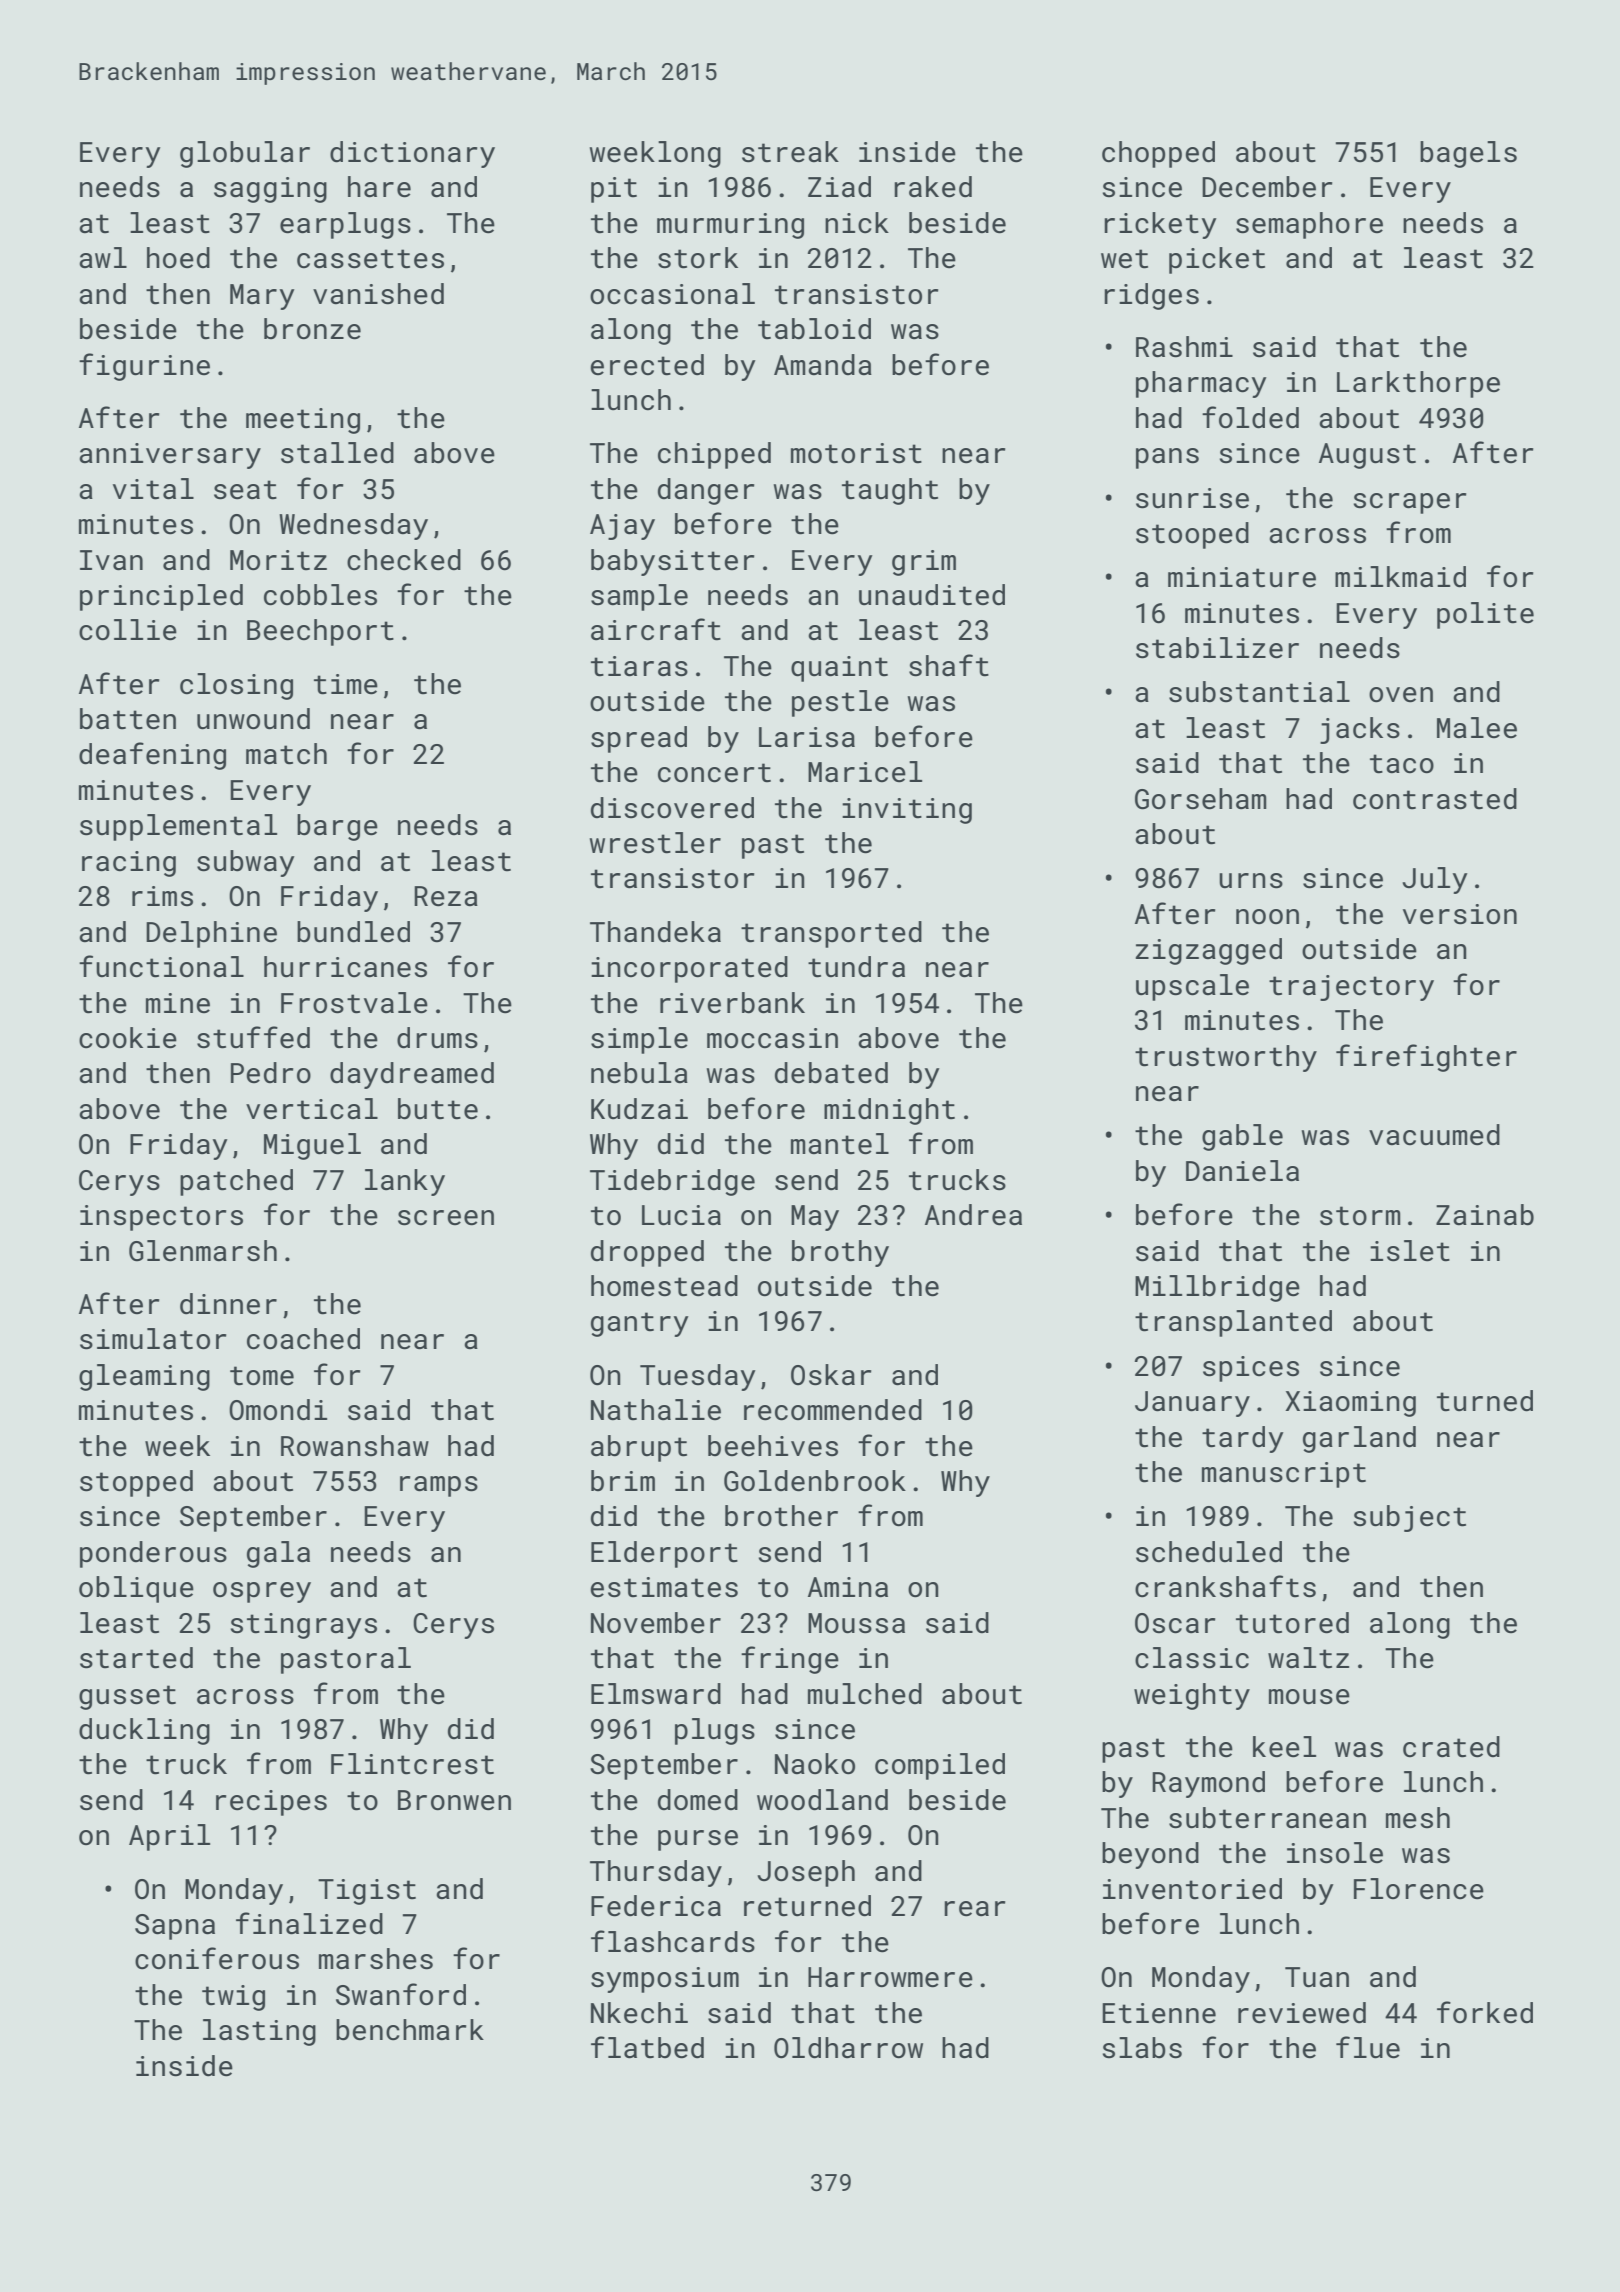 The image size is (1620, 2292). I want to click on tabloid, so click(814, 329).
